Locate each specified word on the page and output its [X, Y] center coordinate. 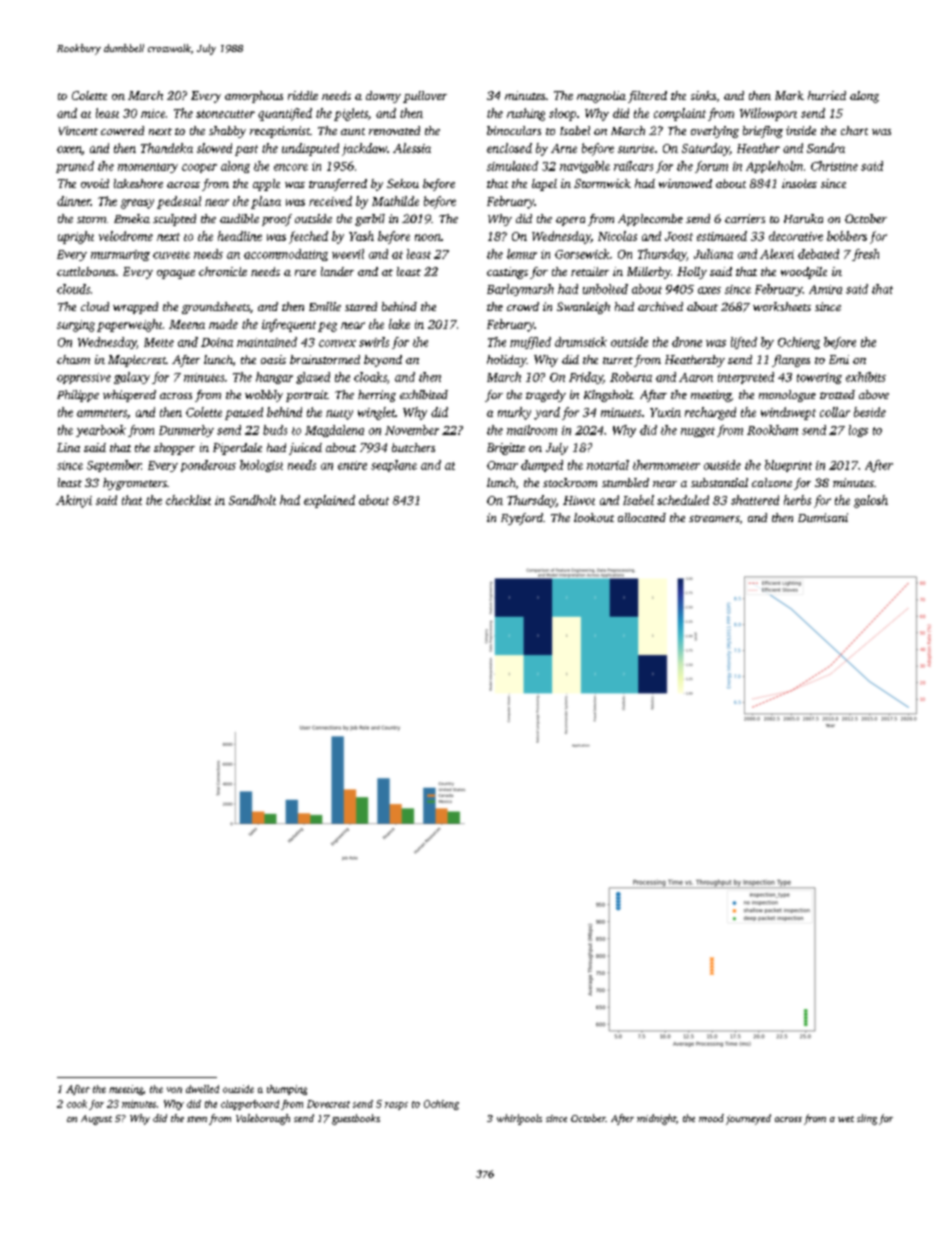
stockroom [570, 482]
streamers [714, 518]
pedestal [179, 202]
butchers [413, 447]
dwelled [202, 1089]
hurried [827, 95]
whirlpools [519, 1119]
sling [867, 1119]
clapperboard [250, 1105]
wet [846, 1119]
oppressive [84, 378]
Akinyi [74, 501]
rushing [526, 114]
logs [858, 431]
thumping [287, 1090]
